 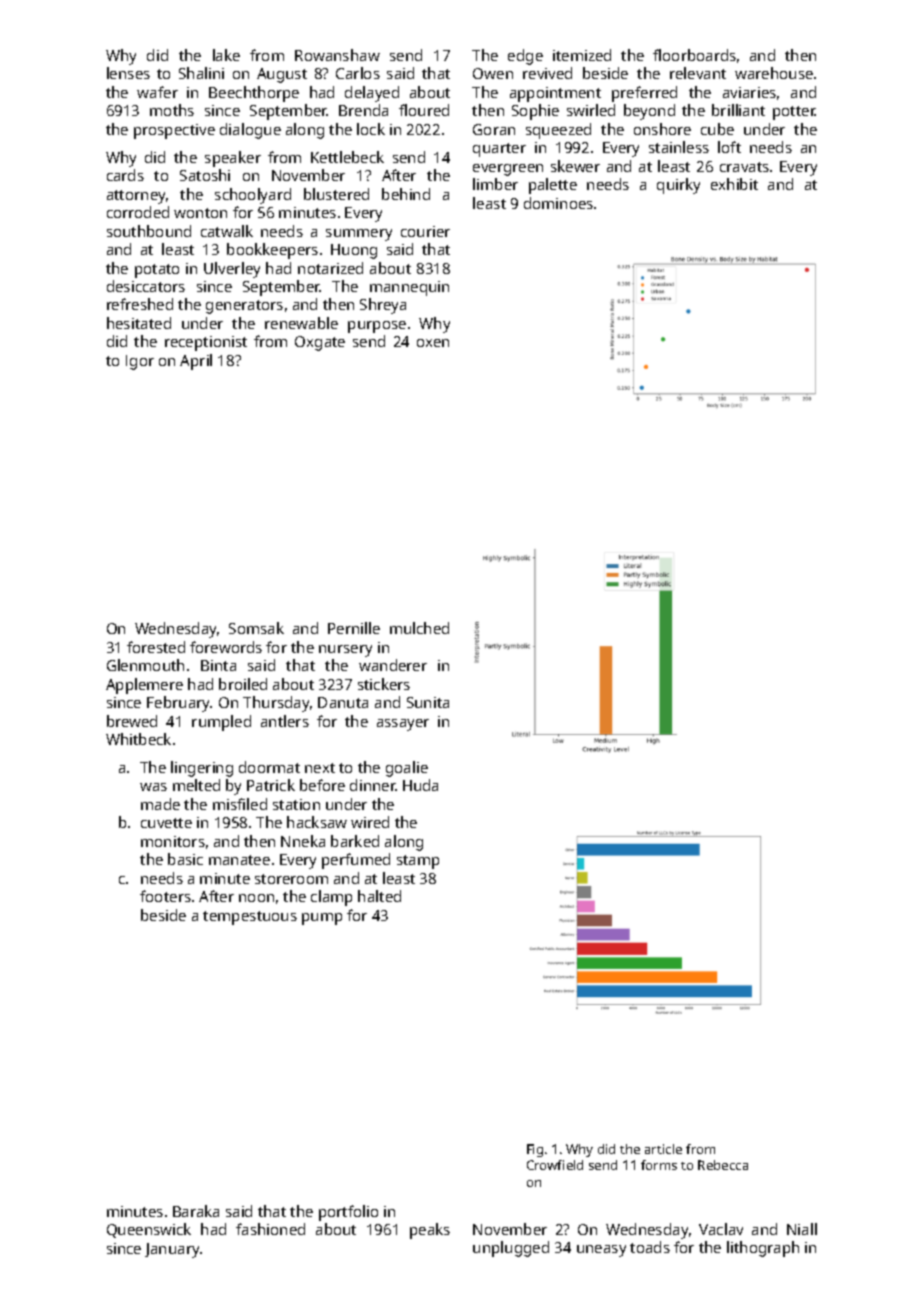 What do you see at coordinates (240, 804) in the document?
I see `misfiled` at bounding box center [240, 804].
